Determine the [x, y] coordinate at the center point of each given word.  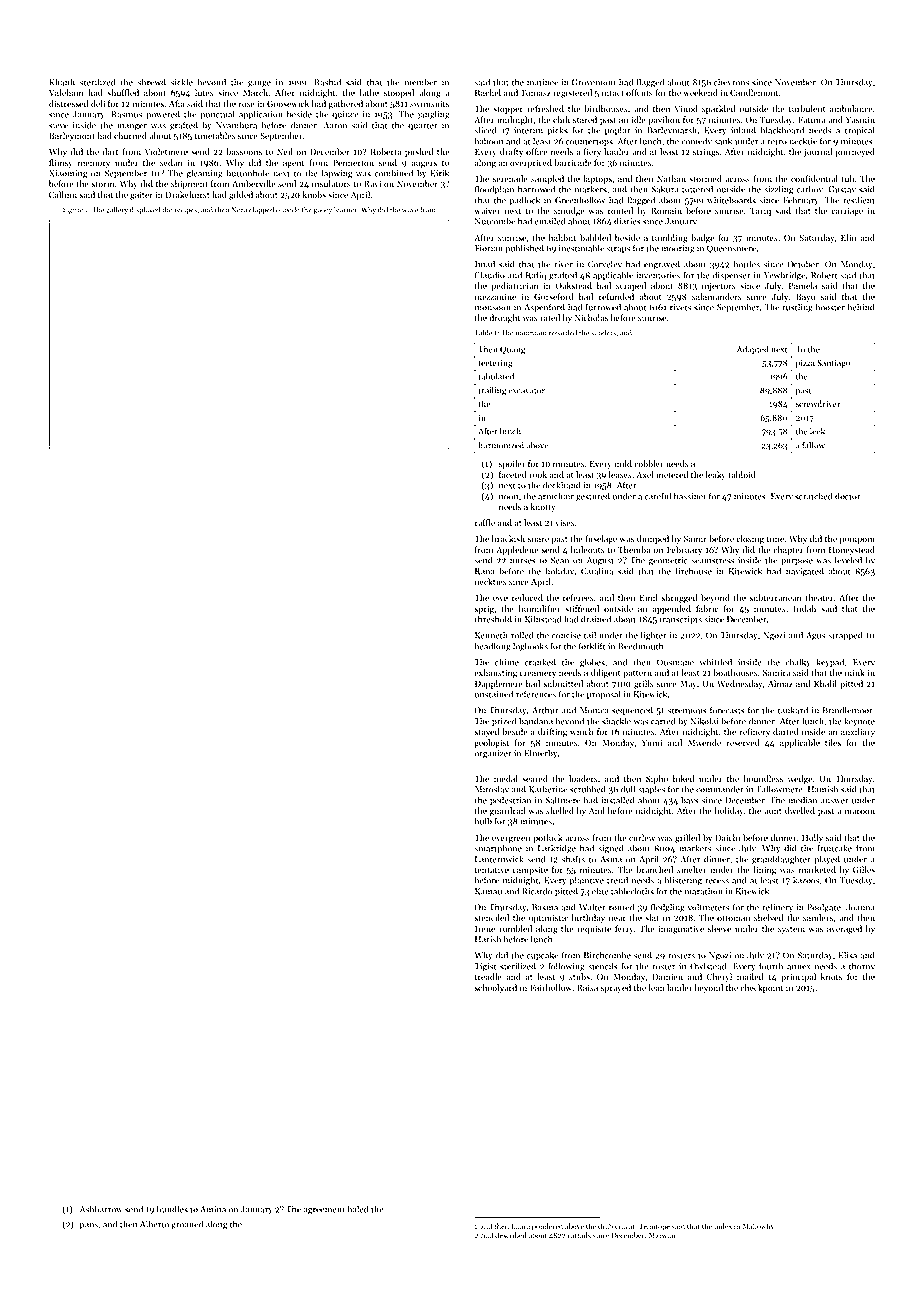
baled [357, 1209]
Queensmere [731, 249]
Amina [213, 1209]
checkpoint [761, 988]
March [255, 92]
